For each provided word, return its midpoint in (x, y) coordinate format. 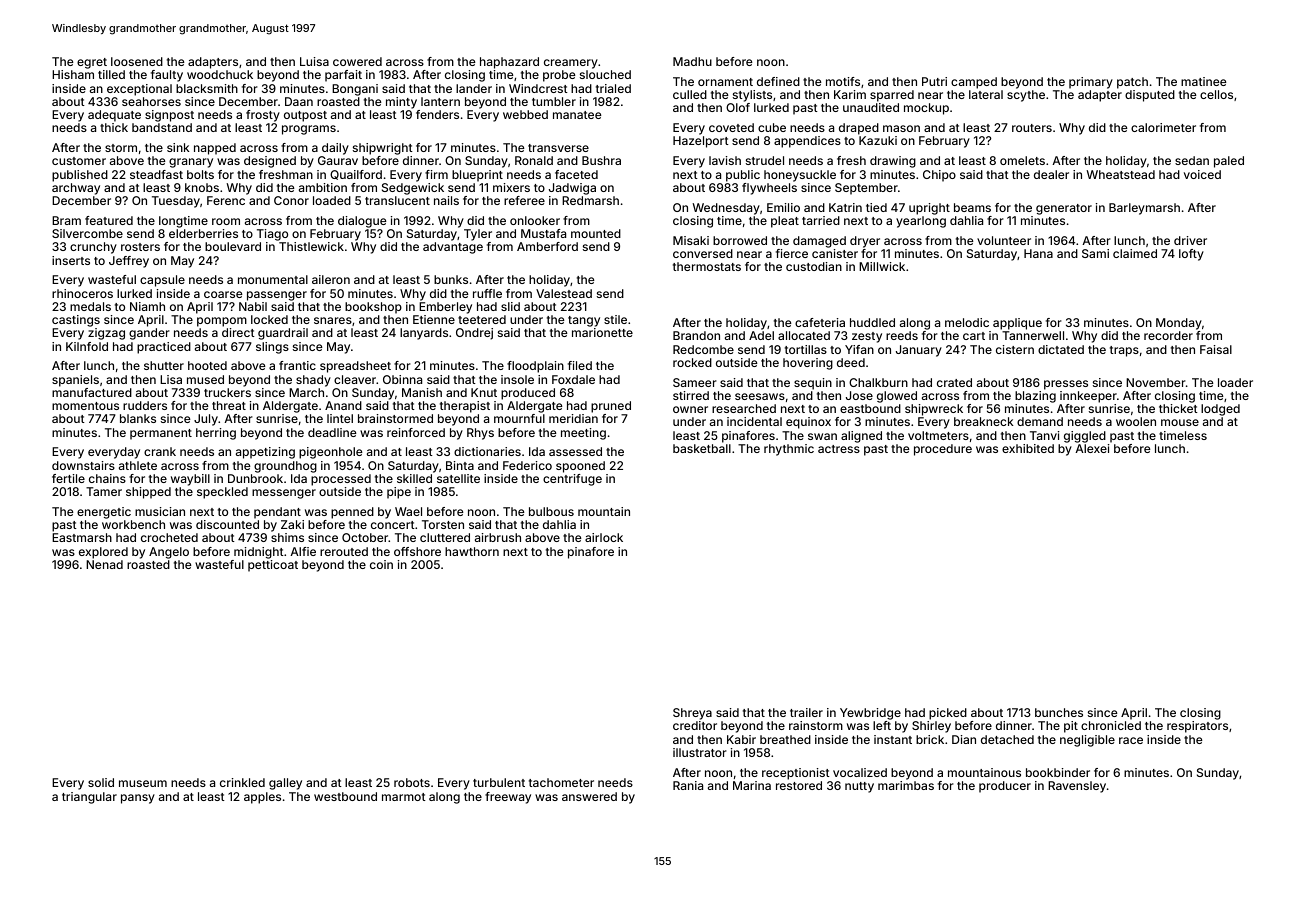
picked (948, 714)
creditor (695, 725)
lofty (1191, 255)
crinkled (242, 782)
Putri (934, 81)
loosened (137, 61)
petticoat (273, 566)
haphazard (509, 63)
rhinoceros (82, 293)
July (206, 420)
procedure (943, 450)
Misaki (691, 240)
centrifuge (572, 480)
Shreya (692, 714)
